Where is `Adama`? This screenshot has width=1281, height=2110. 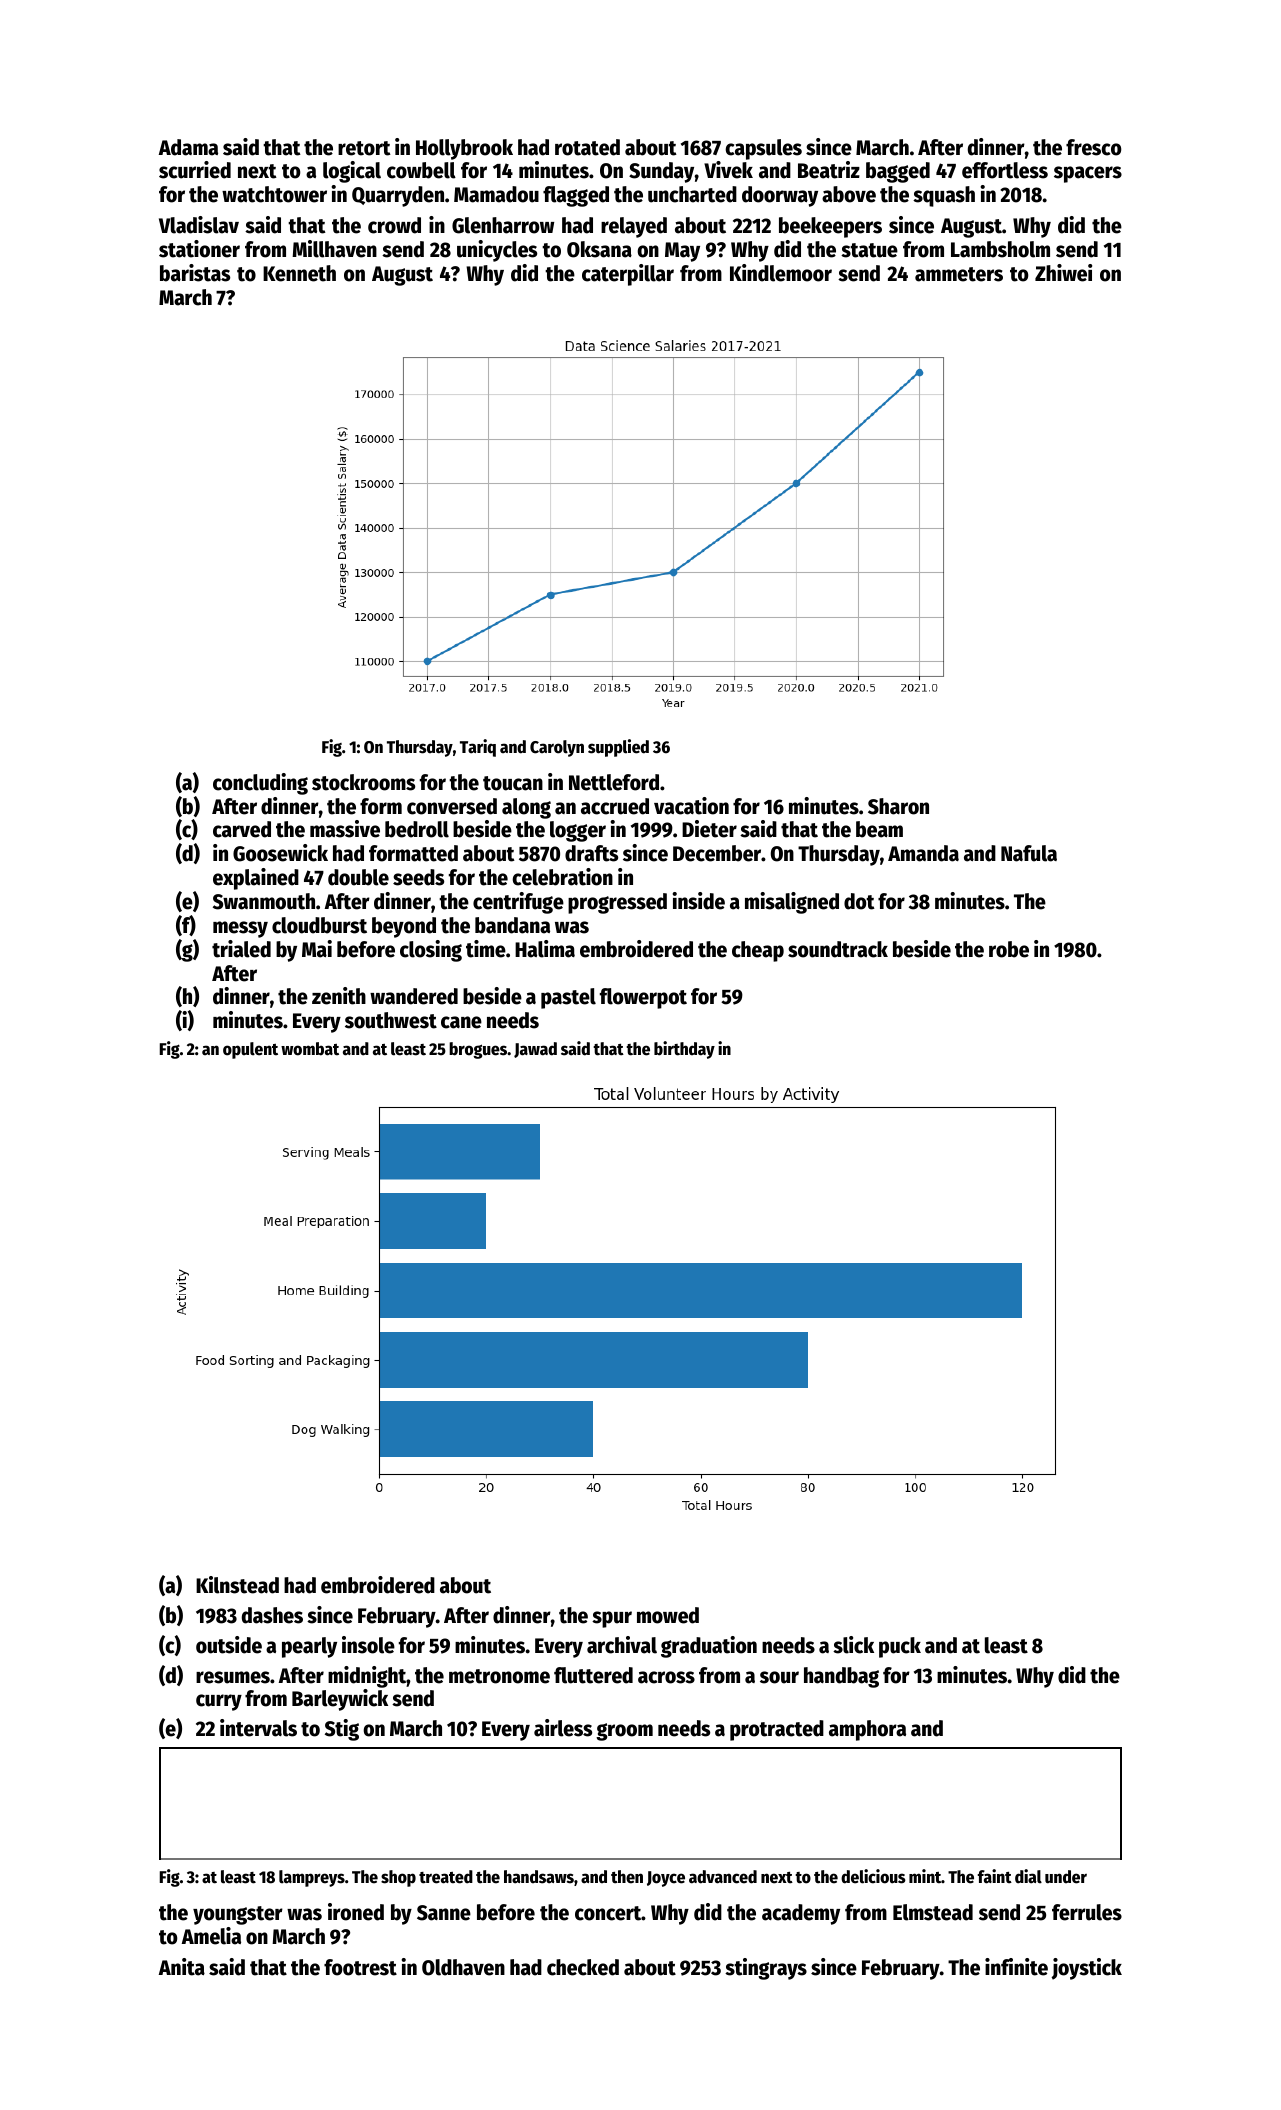 Adama is located at coordinates (188, 147).
